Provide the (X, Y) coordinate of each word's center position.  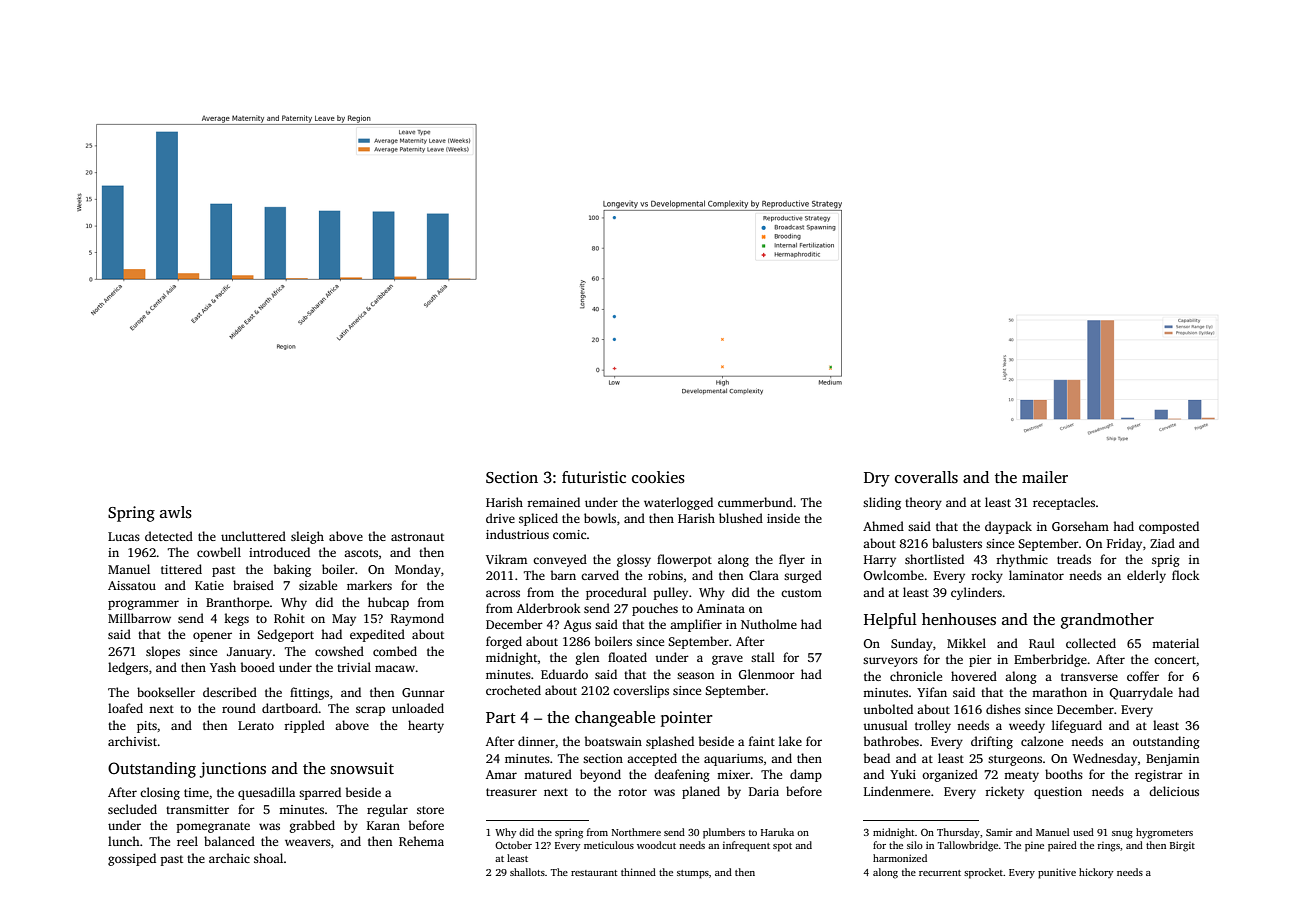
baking (292, 570)
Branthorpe (237, 603)
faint (762, 741)
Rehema (421, 841)
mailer (1045, 477)
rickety (1005, 792)
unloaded (418, 708)
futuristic (594, 477)
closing (160, 793)
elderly (1146, 576)
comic (570, 534)
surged (803, 576)
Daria (764, 791)
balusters (957, 543)
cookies (658, 477)
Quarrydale (1141, 693)
